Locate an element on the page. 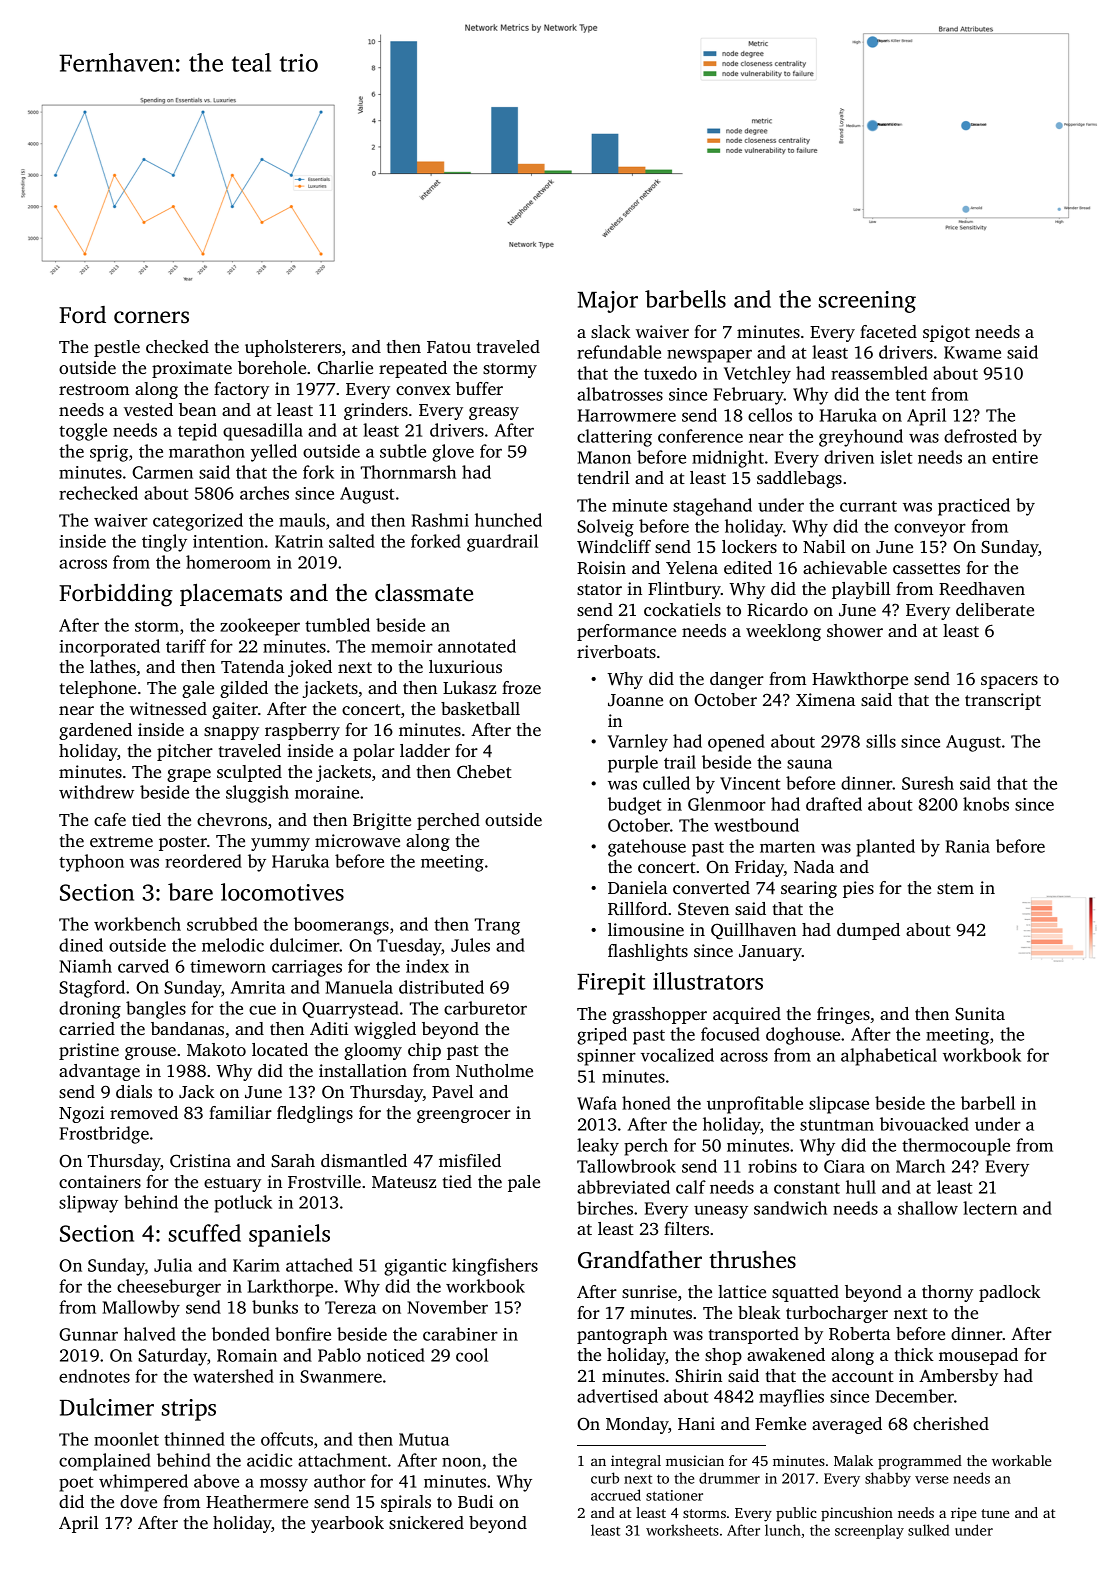 The width and height of the image is (1120, 1584). offcuts is located at coordinates (287, 1439).
